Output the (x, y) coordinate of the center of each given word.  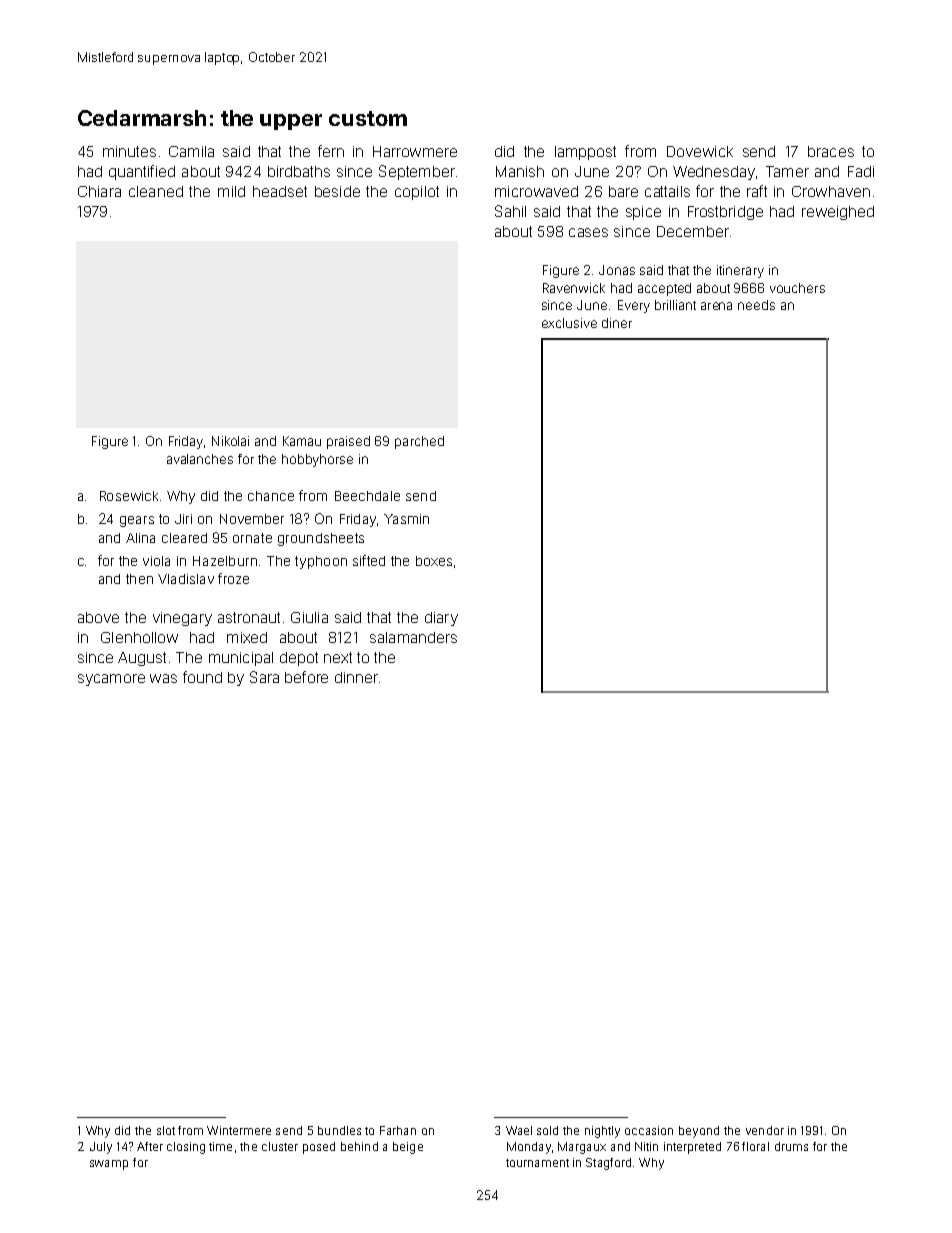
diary (441, 619)
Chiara (99, 191)
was (163, 678)
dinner (356, 677)
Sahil (510, 211)
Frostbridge (725, 213)
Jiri (183, 519)
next (338, 657)
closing (186, 1148)
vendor (765, 1130)
